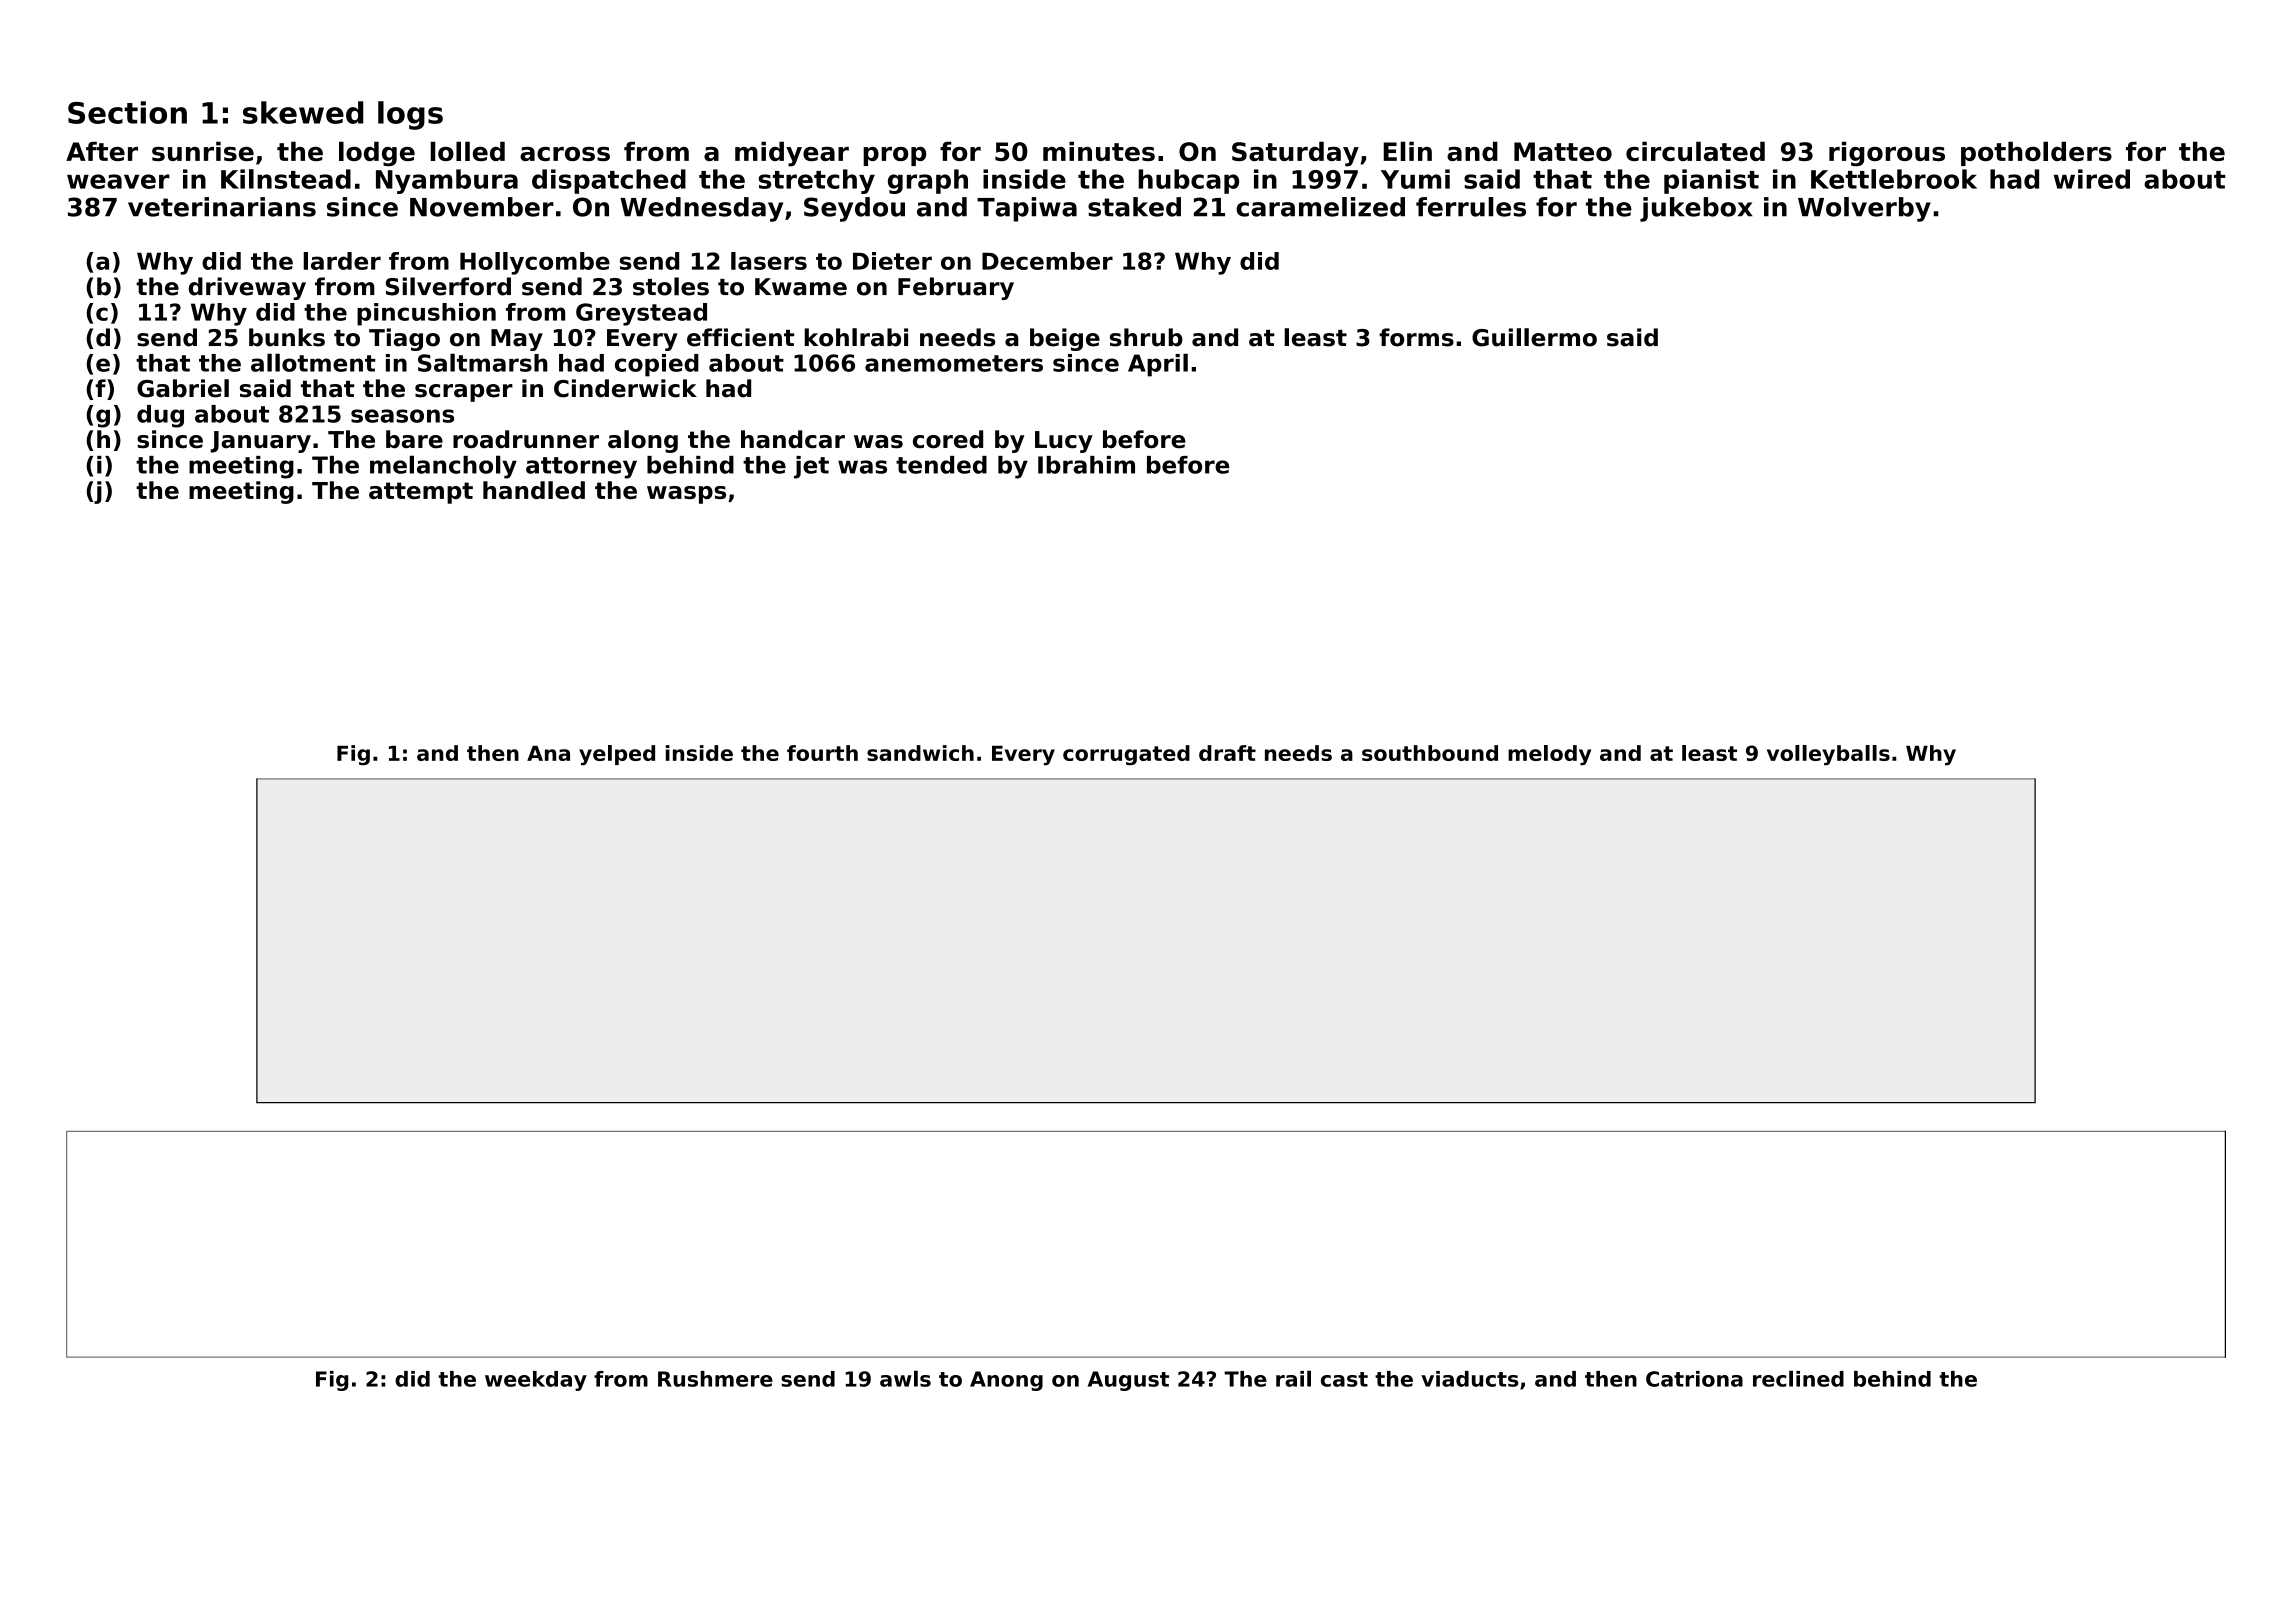  I want to click on weekday, so click(536, 1381).
